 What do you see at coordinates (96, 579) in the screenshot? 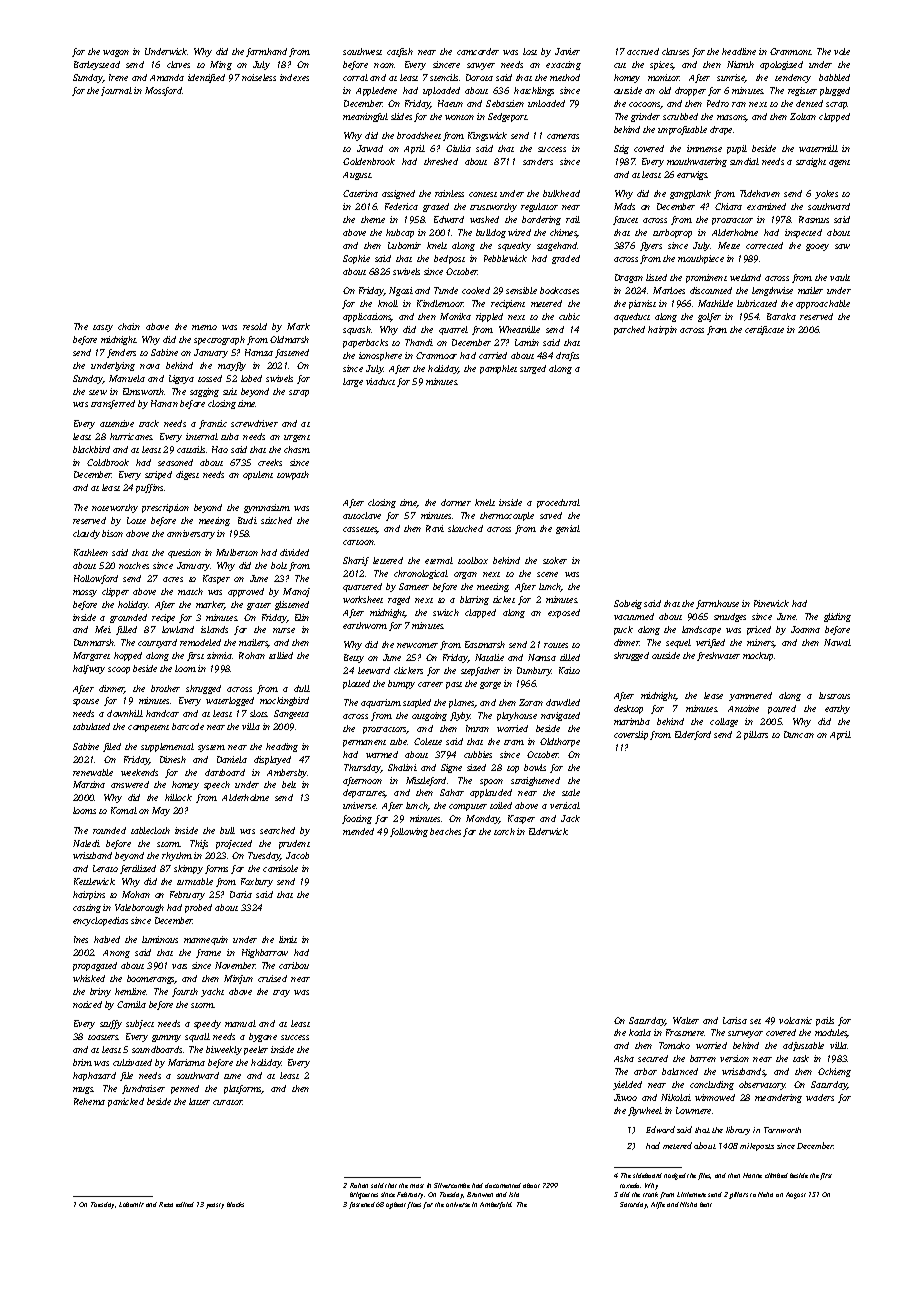
I see `Hollowford` at bounding box center [96, 579].
